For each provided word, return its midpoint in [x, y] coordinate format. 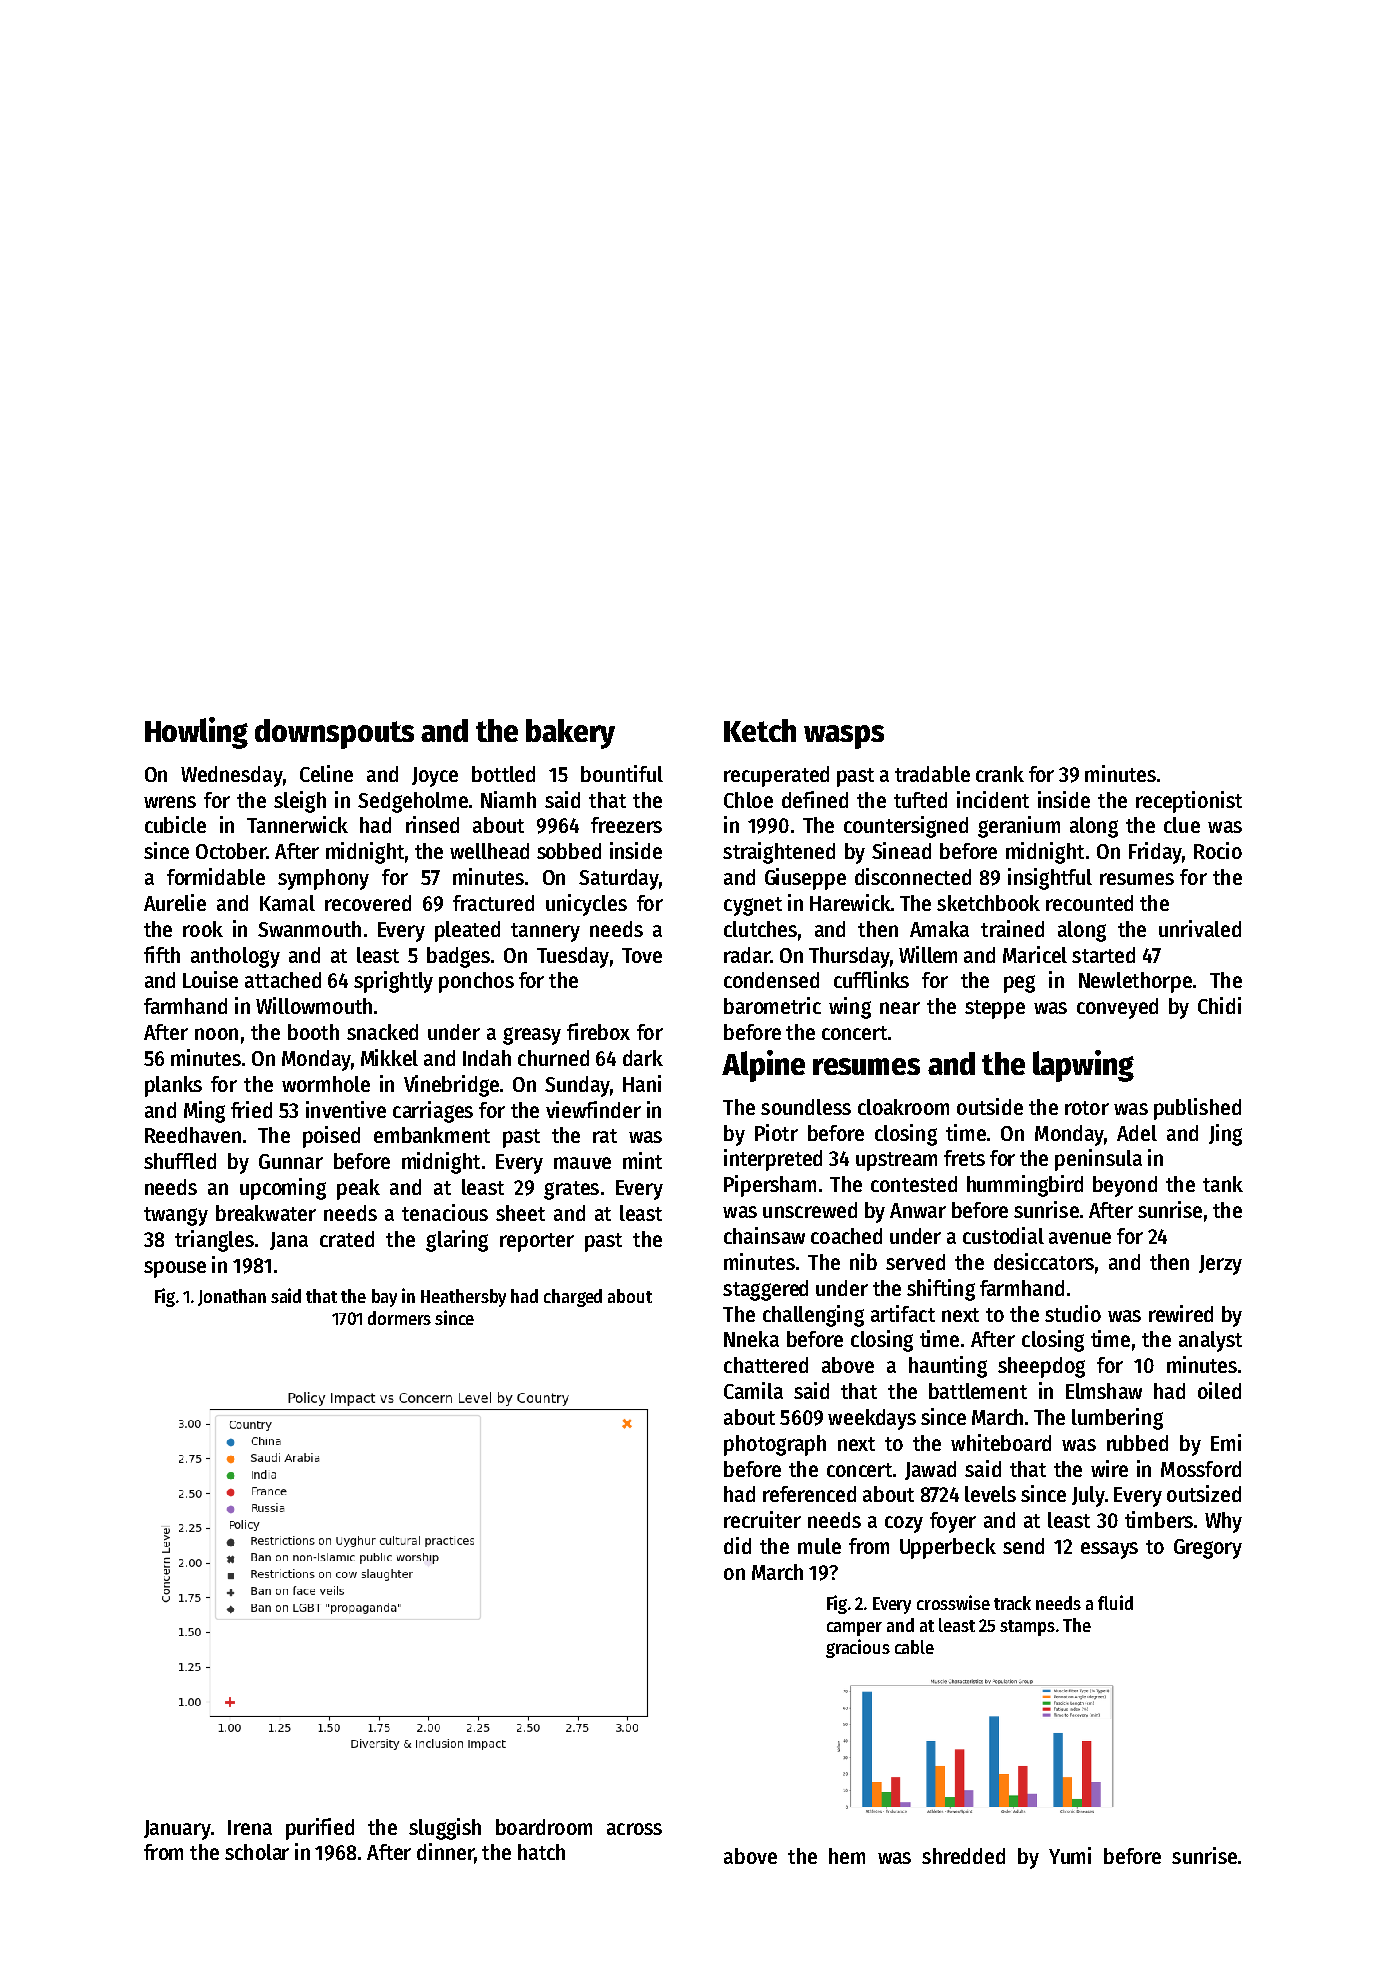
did [737, 1545]
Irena [250, 1827]
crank [1000, 774]
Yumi [1070, 1855]
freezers [626, 825]
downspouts [334, 734]
